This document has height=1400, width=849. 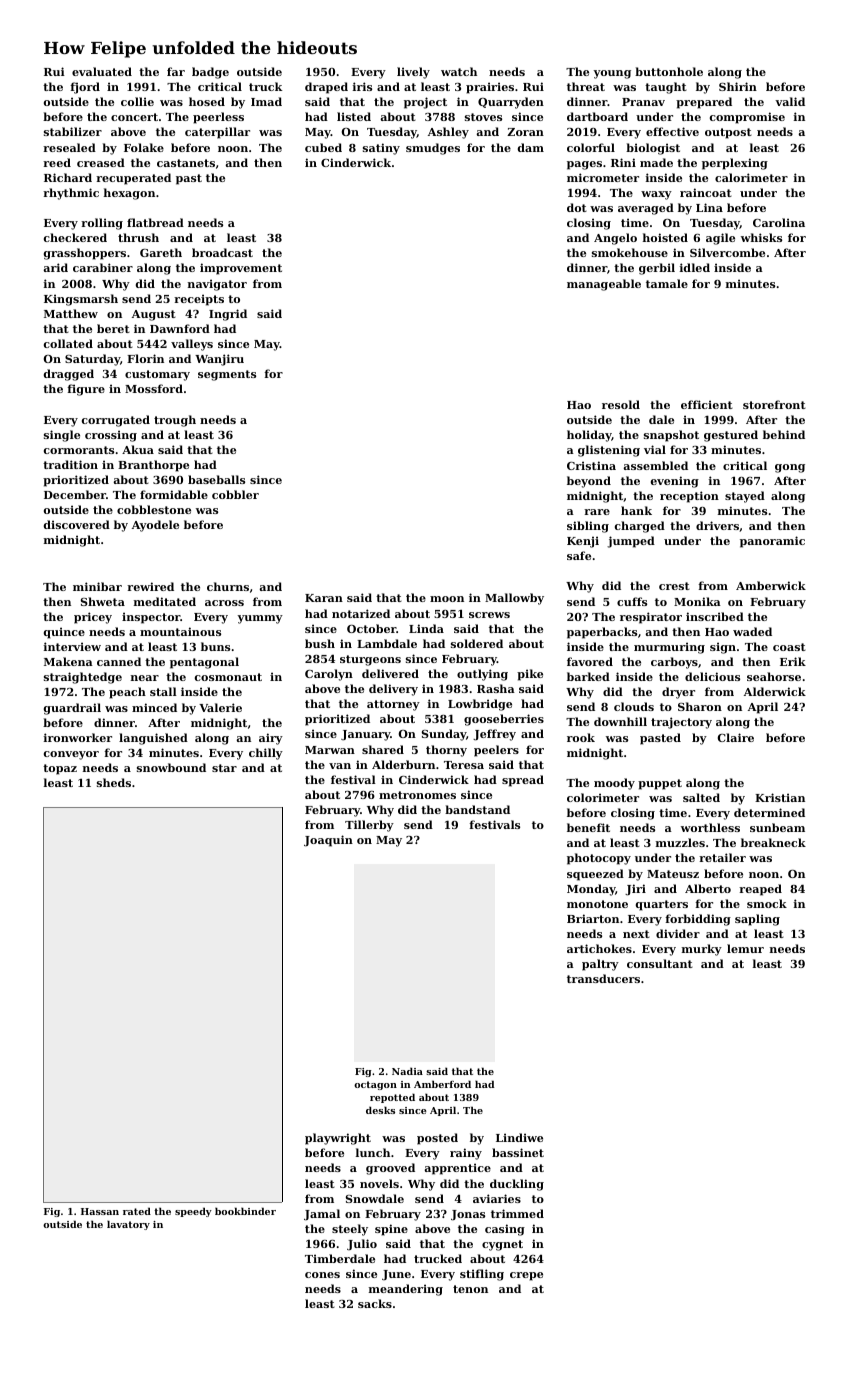 What do you see at coordinates (128, 1225) in the document?
I see `lavatory` at bounding box center [128, 1225].
